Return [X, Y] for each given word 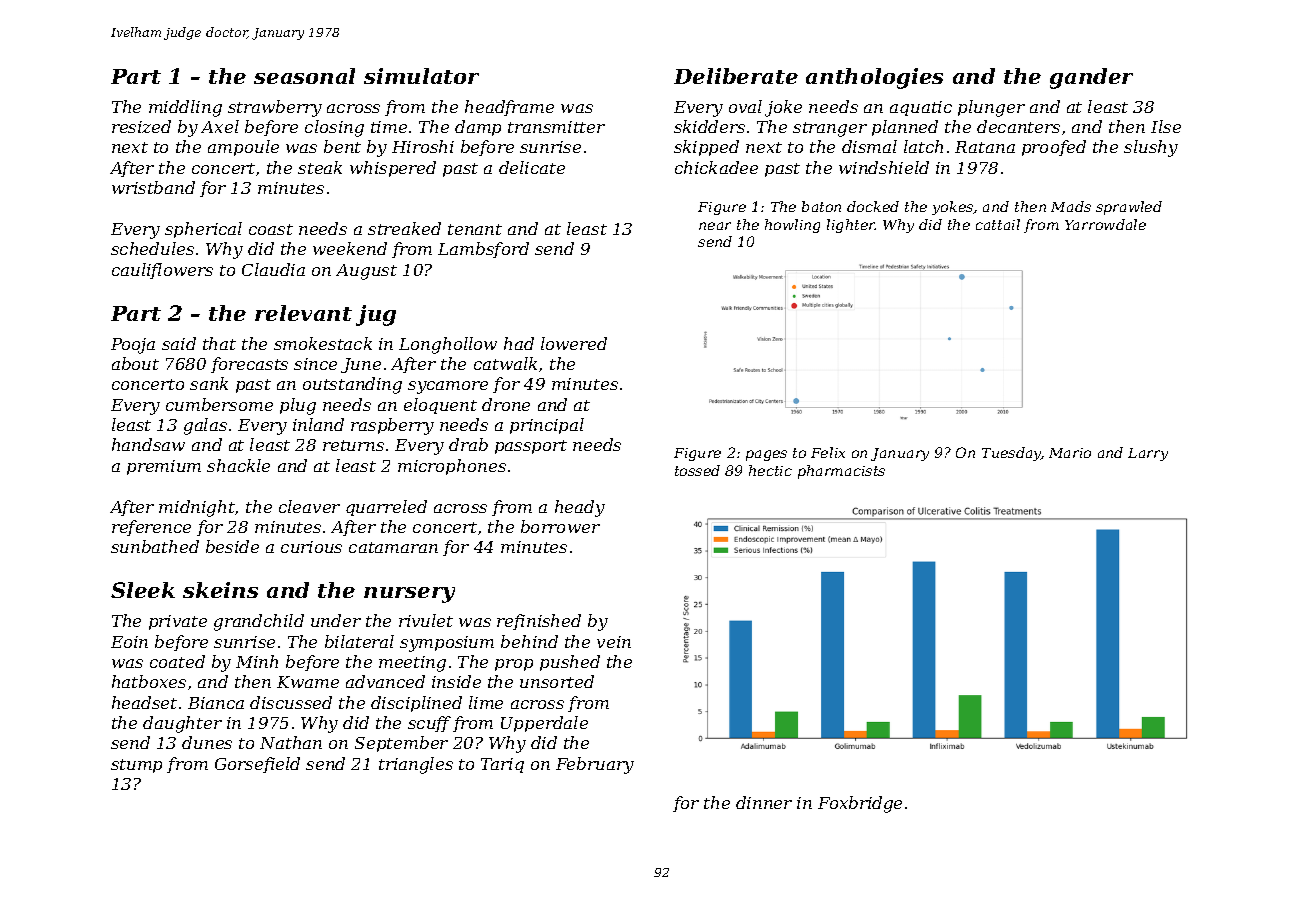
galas [205, 426]
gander [1091, 78]
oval [745, 106]
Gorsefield [257, 765]
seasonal [304, 76]
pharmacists [841, 472]
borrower [560, 526]
